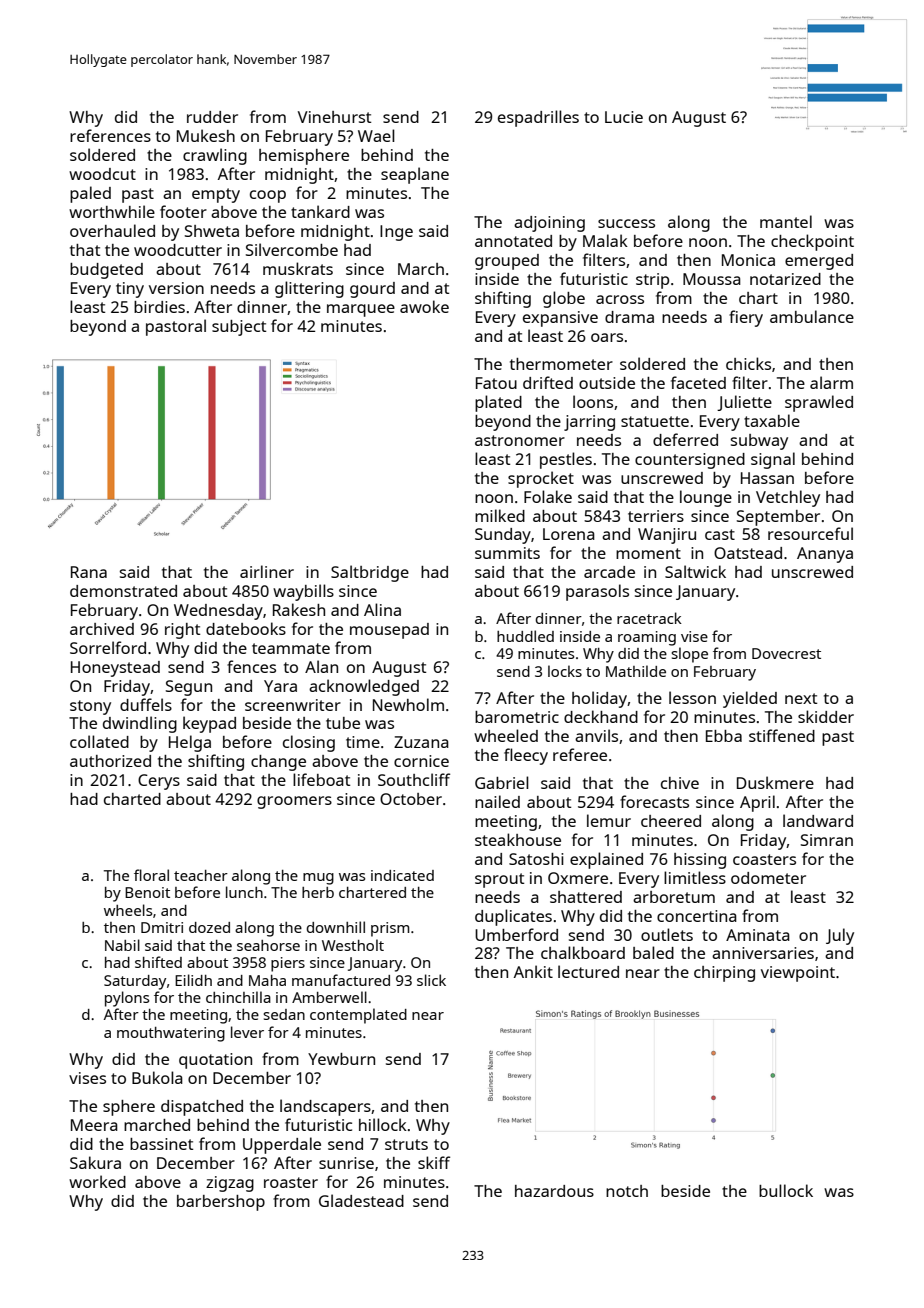  Describe the element at coordinates (525, 636) in the image. I see `huddled` at that location.
